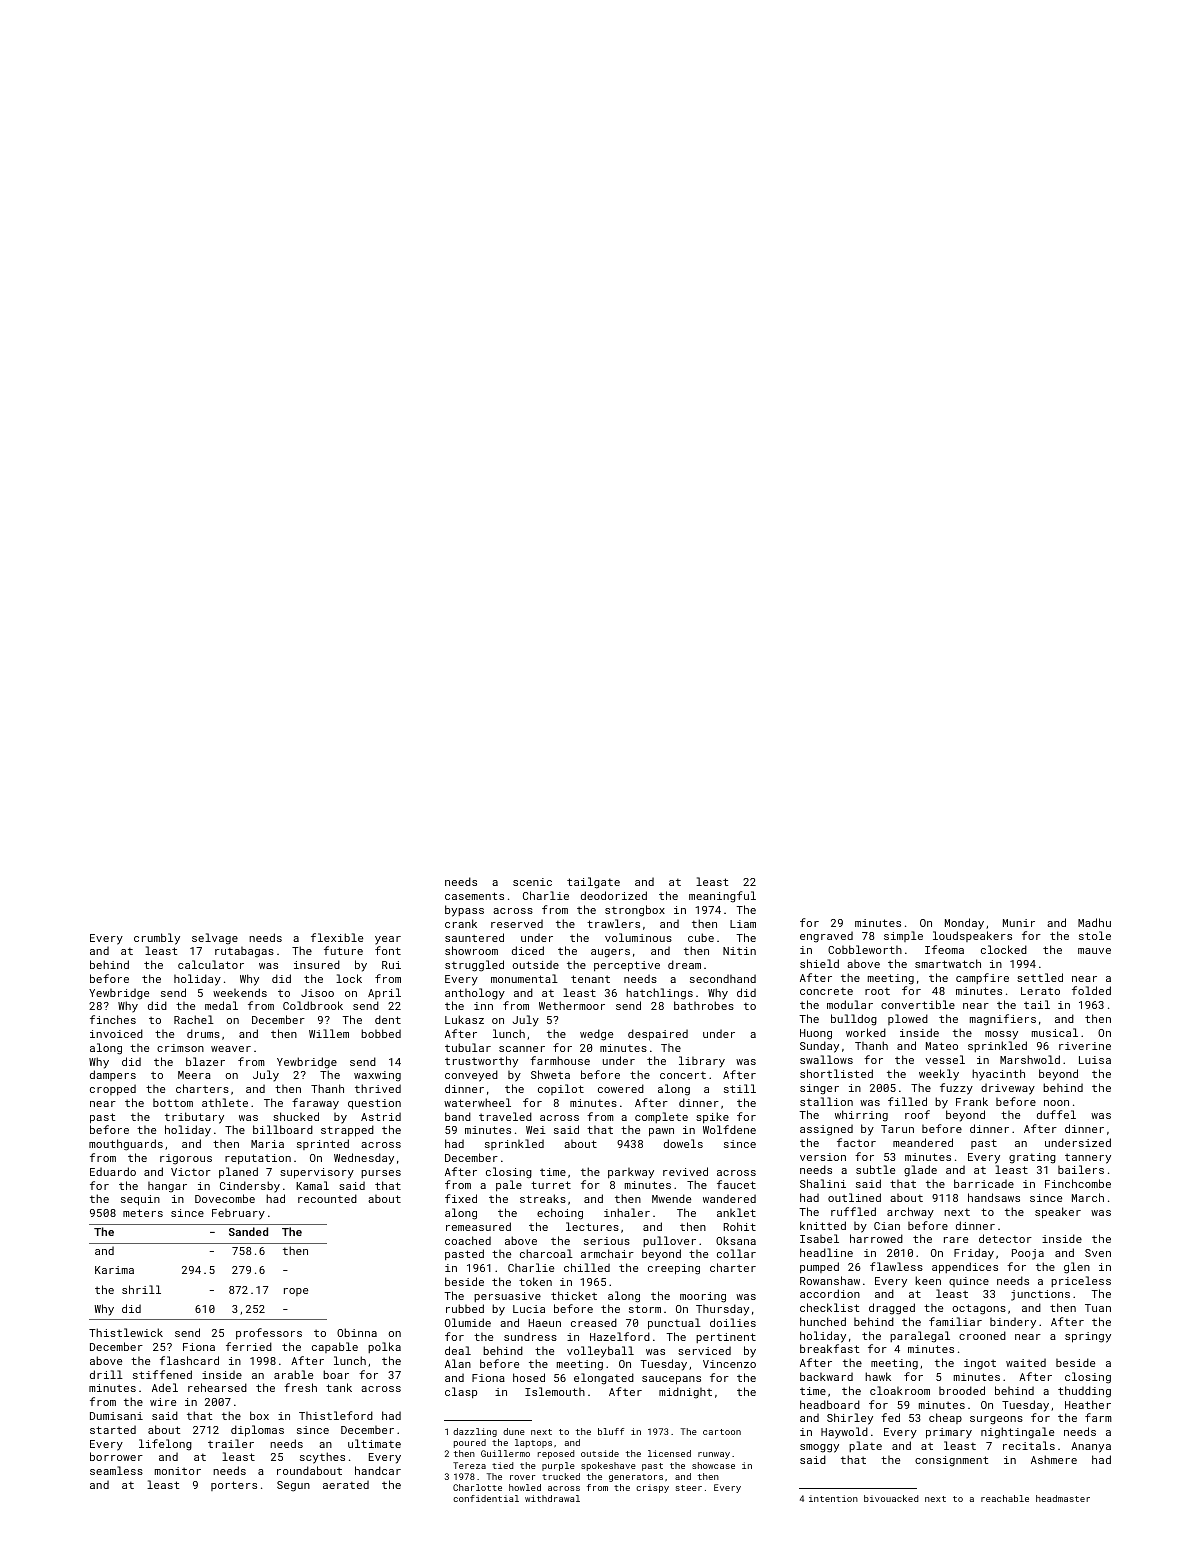  Describe the element at coordinates (248, 1231) in the screenshot. I see `Sanded` at that location.
